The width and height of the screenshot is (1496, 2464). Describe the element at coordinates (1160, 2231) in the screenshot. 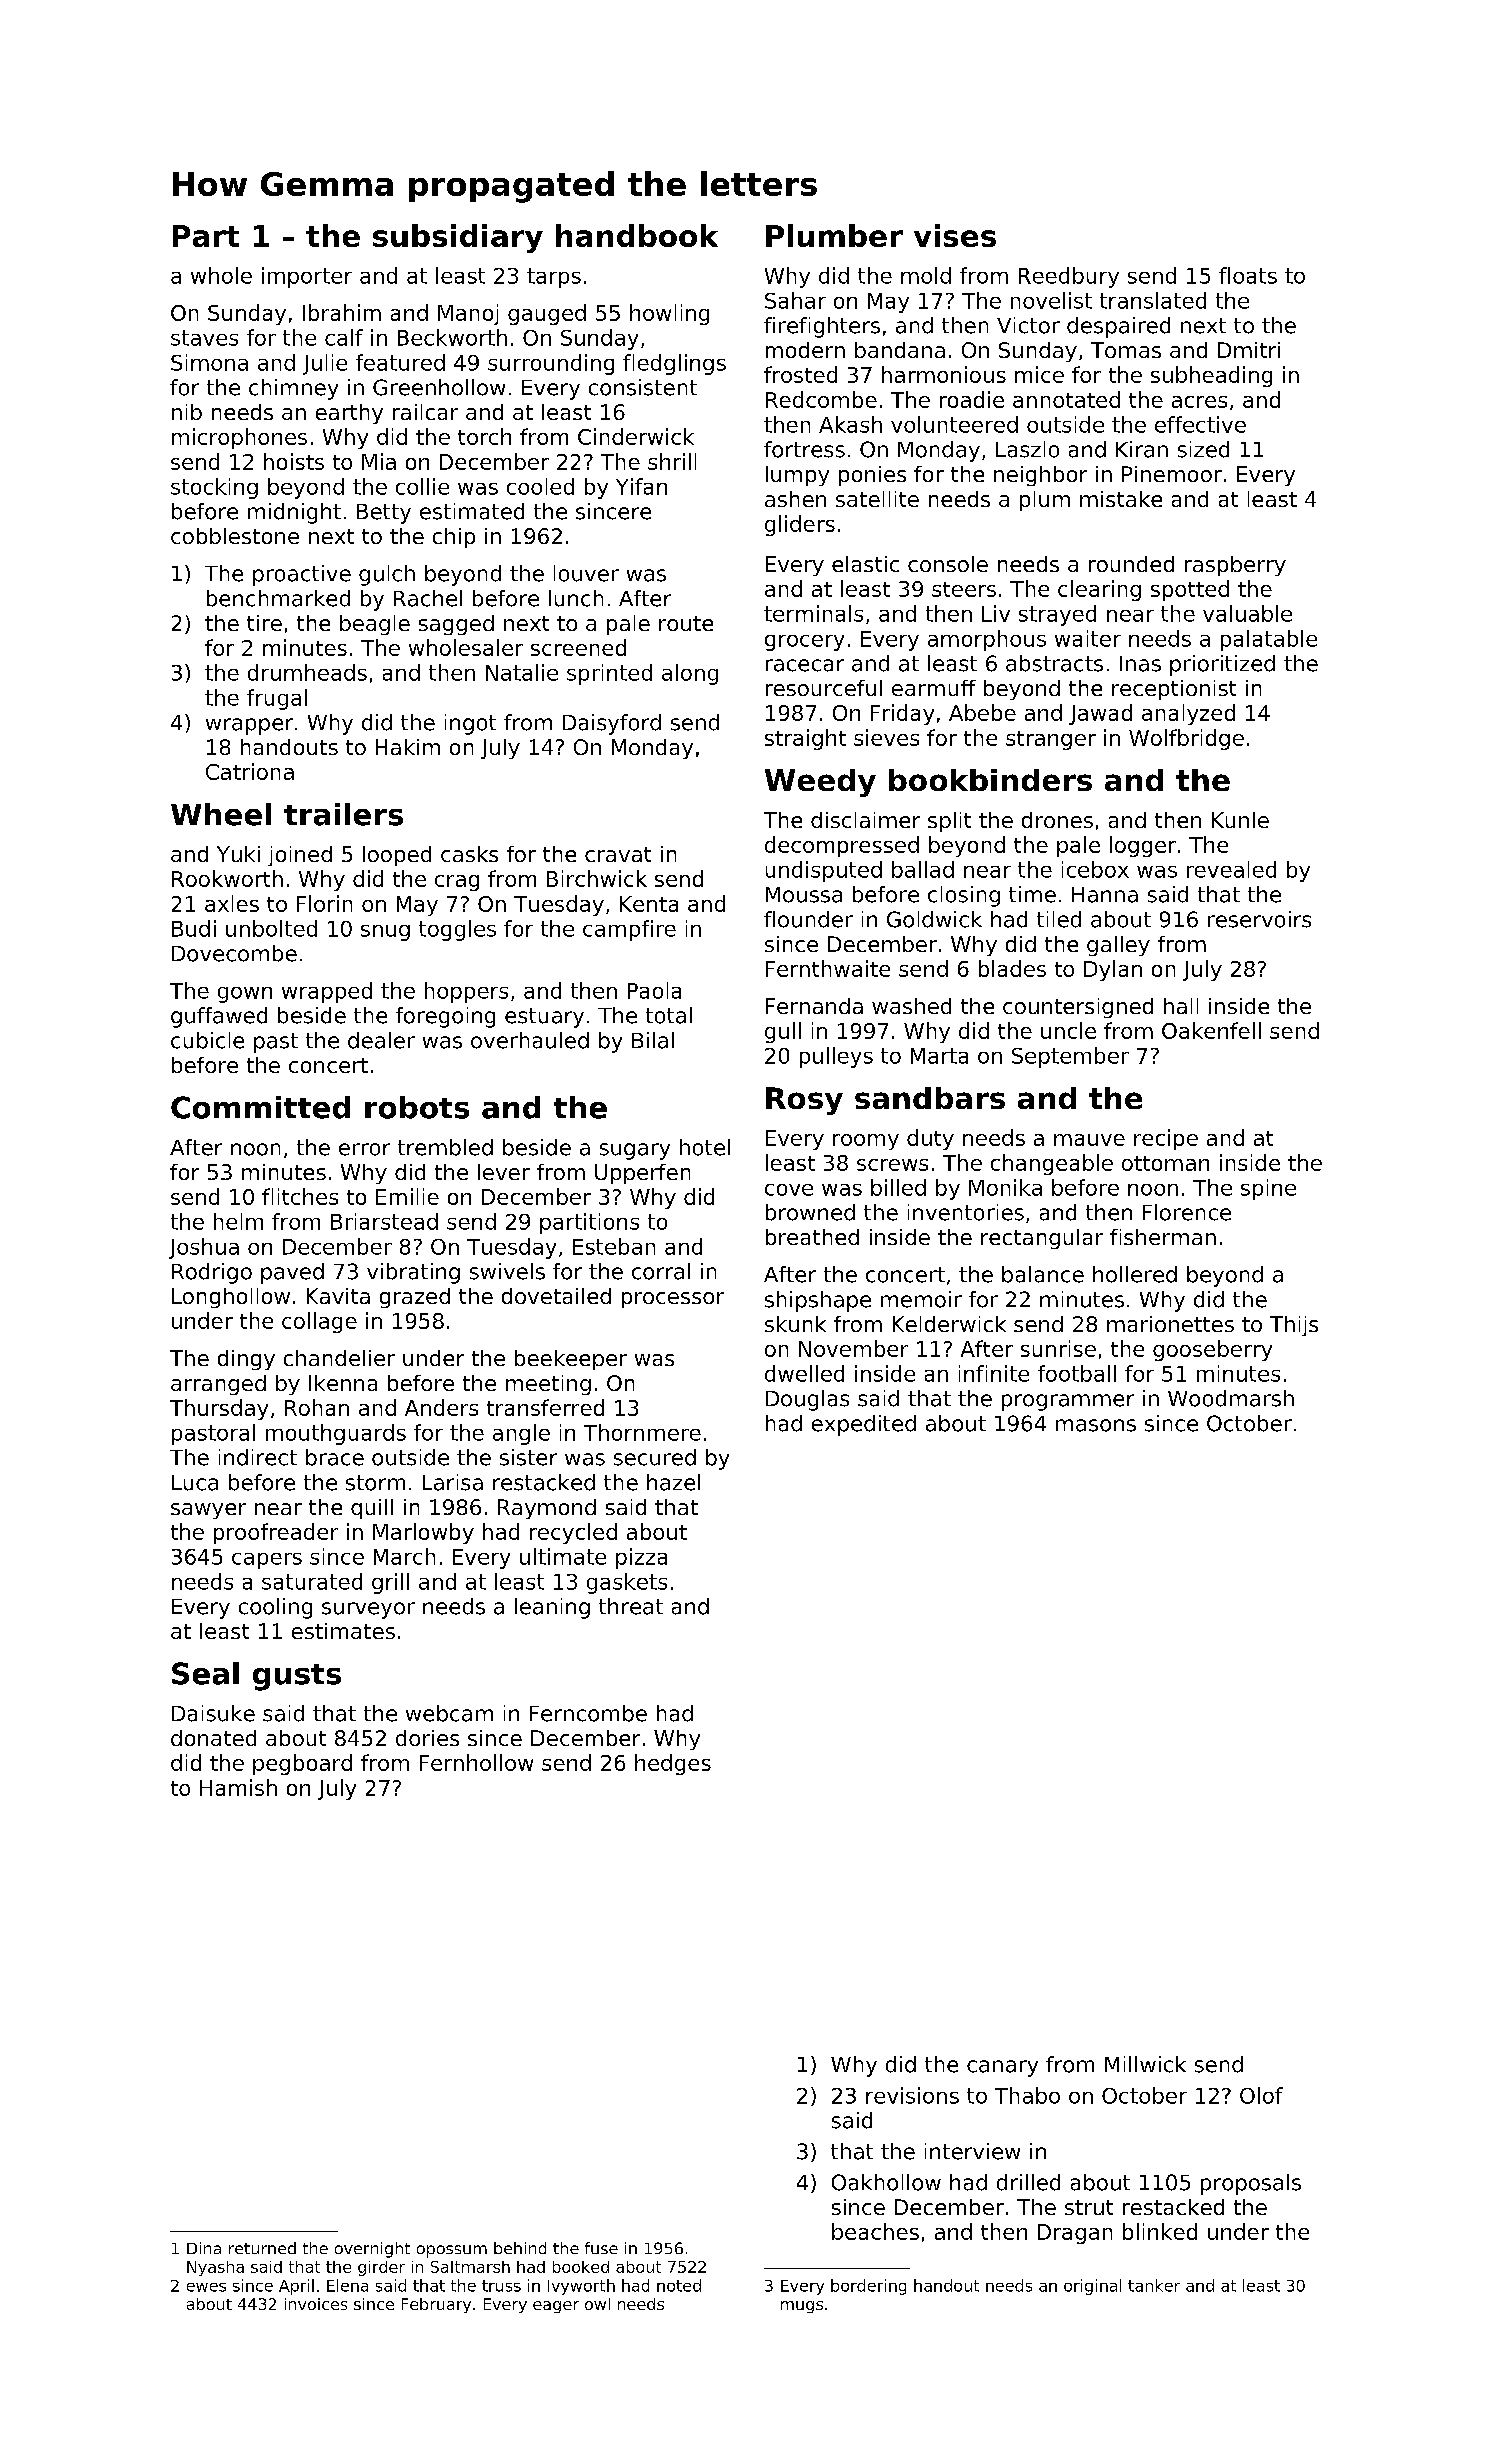

I see `blinked` at that location.
